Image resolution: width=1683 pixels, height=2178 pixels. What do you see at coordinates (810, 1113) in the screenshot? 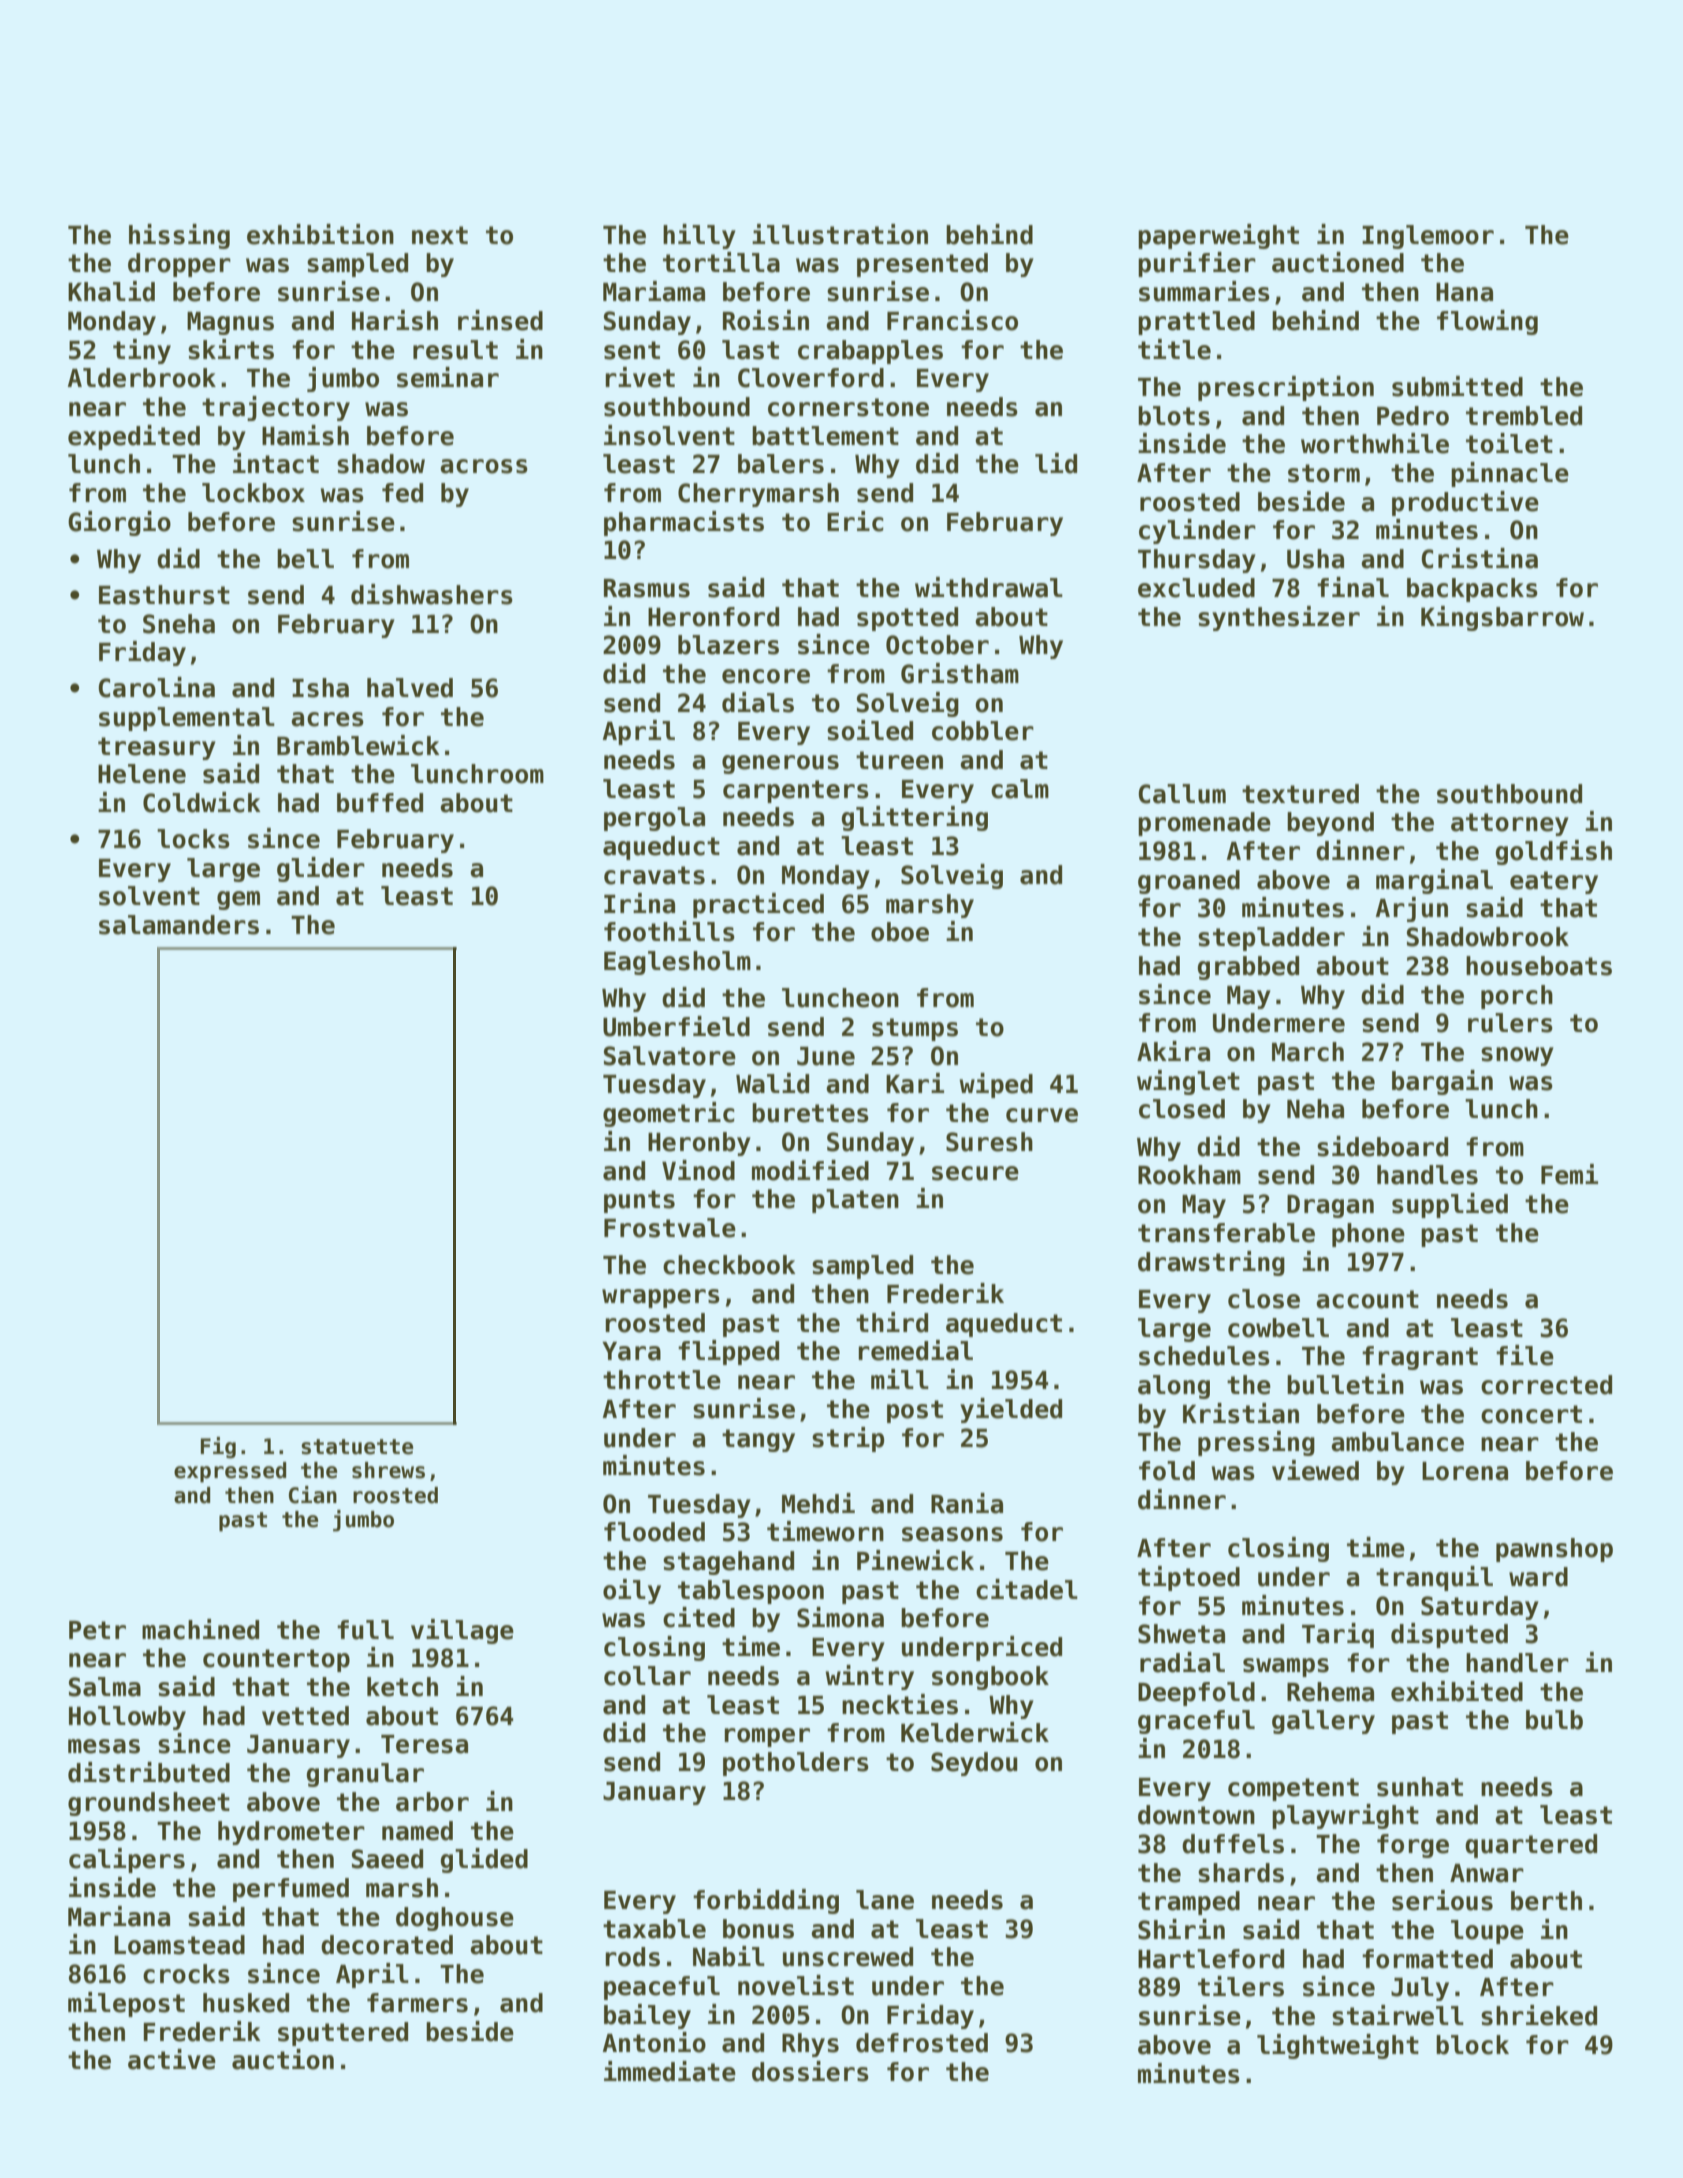
I see `burettes` at bounding box center [810, 1113].
